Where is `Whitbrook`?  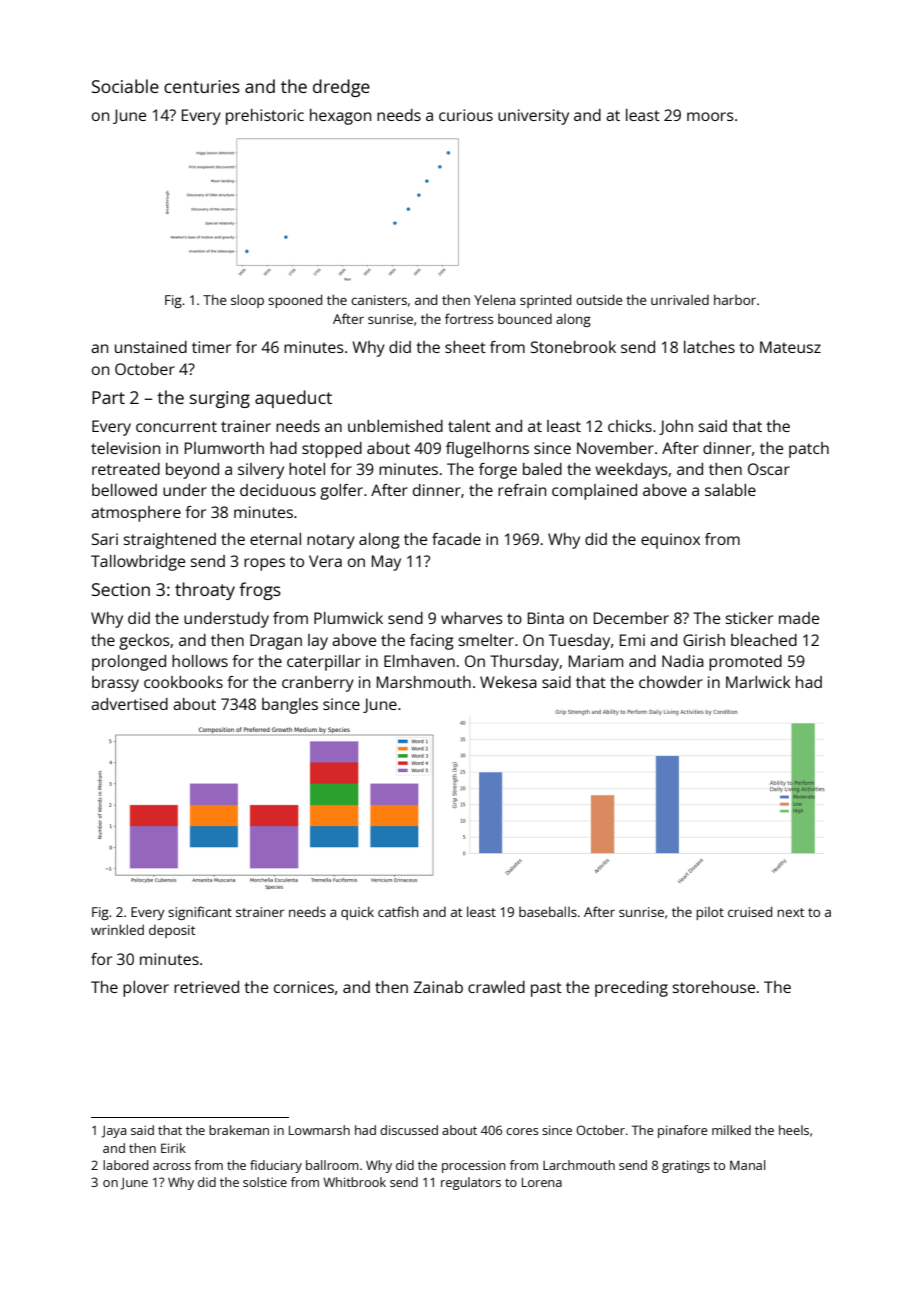
Whitbrook is located at coordinates (354, 1182).
